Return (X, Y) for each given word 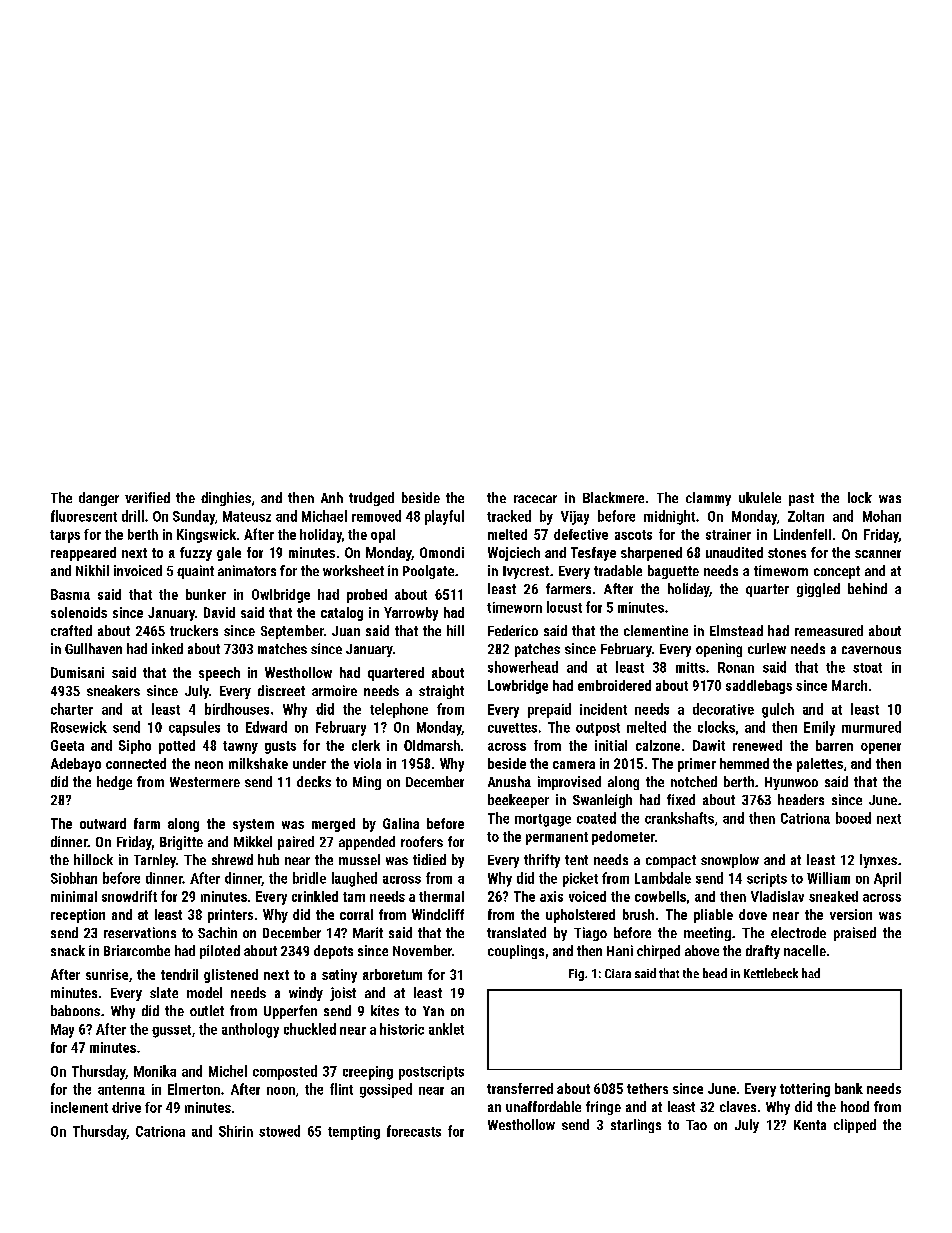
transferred (520, 1088)
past (801, 499)
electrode (798, 932)
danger (99, 499)
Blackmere (613, 497)
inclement (79, 1107)
